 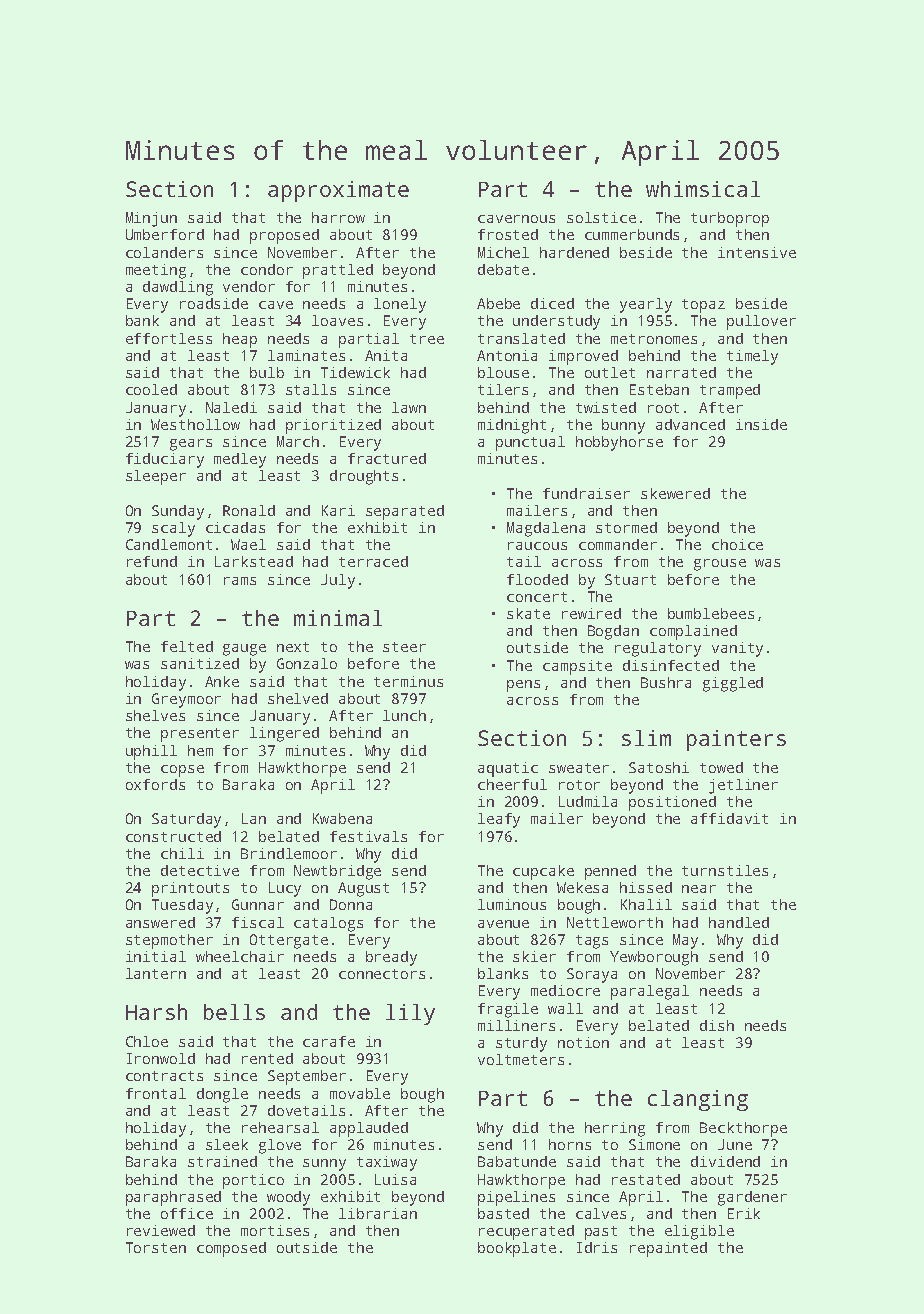 What do you see at coordinates (503, 252) in the document?
I see `Michel` at bounding box center [503, 252].
